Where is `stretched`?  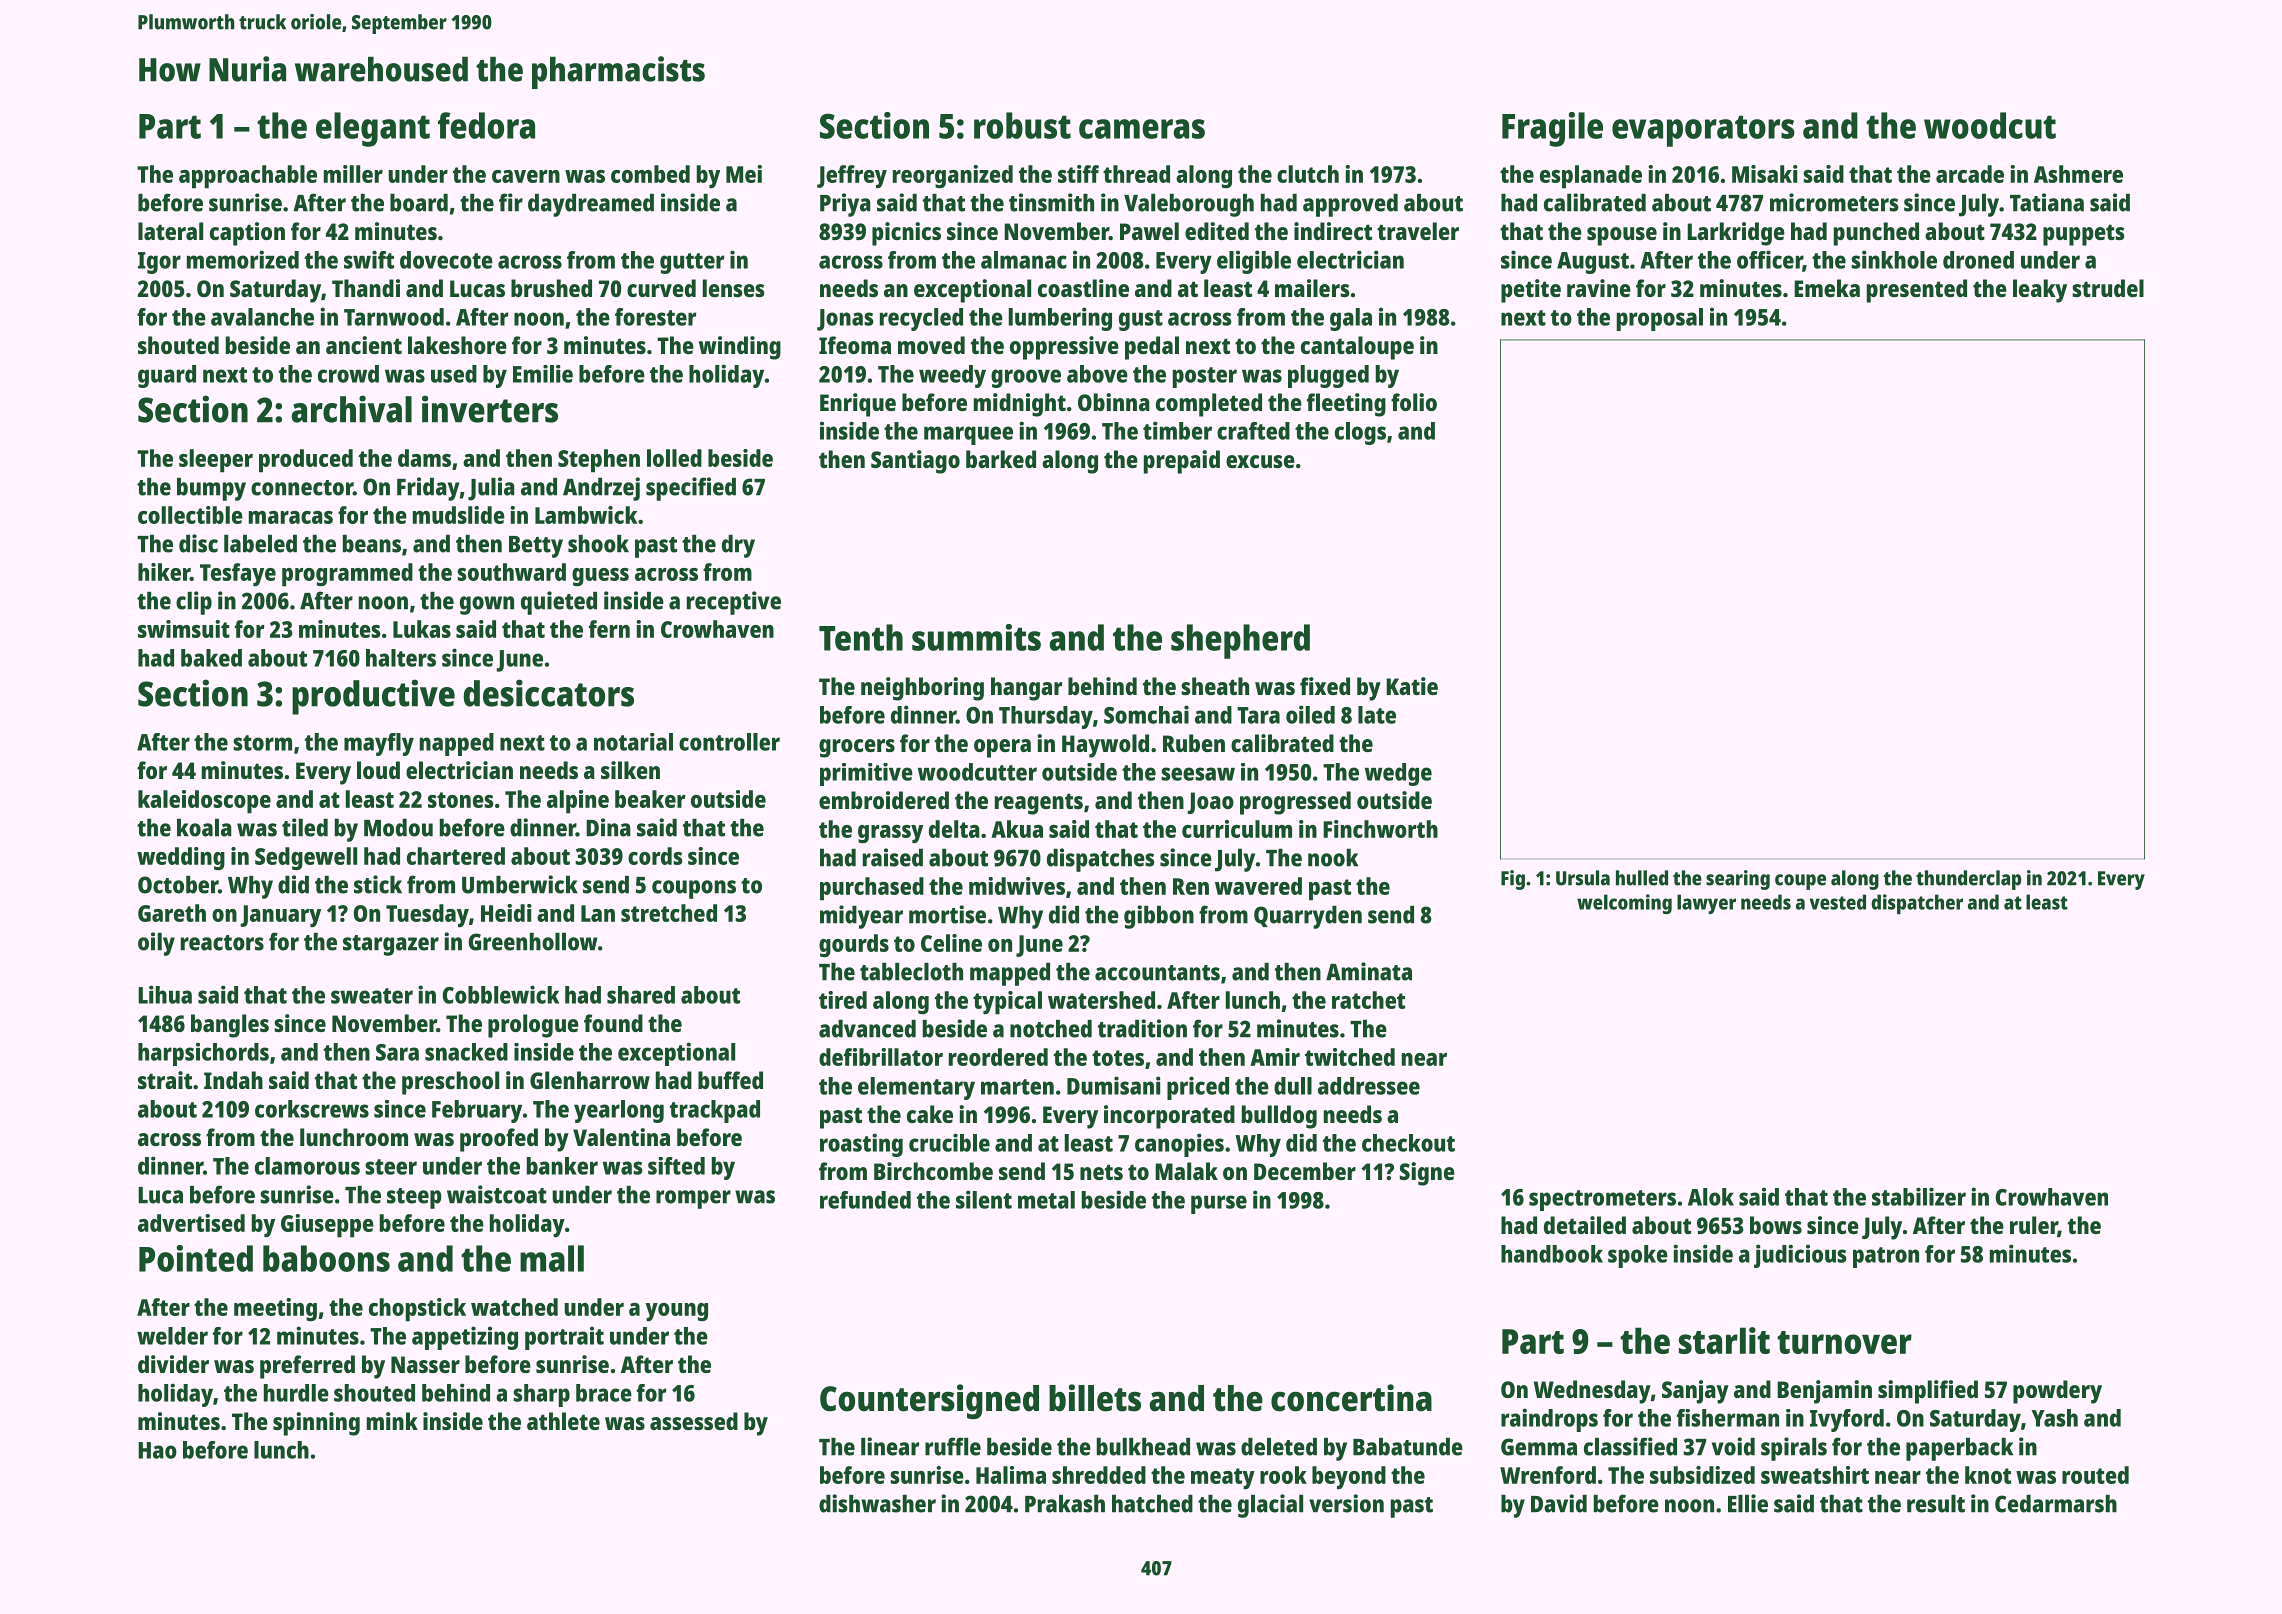 stretched is located at coordinates (669, 913).
